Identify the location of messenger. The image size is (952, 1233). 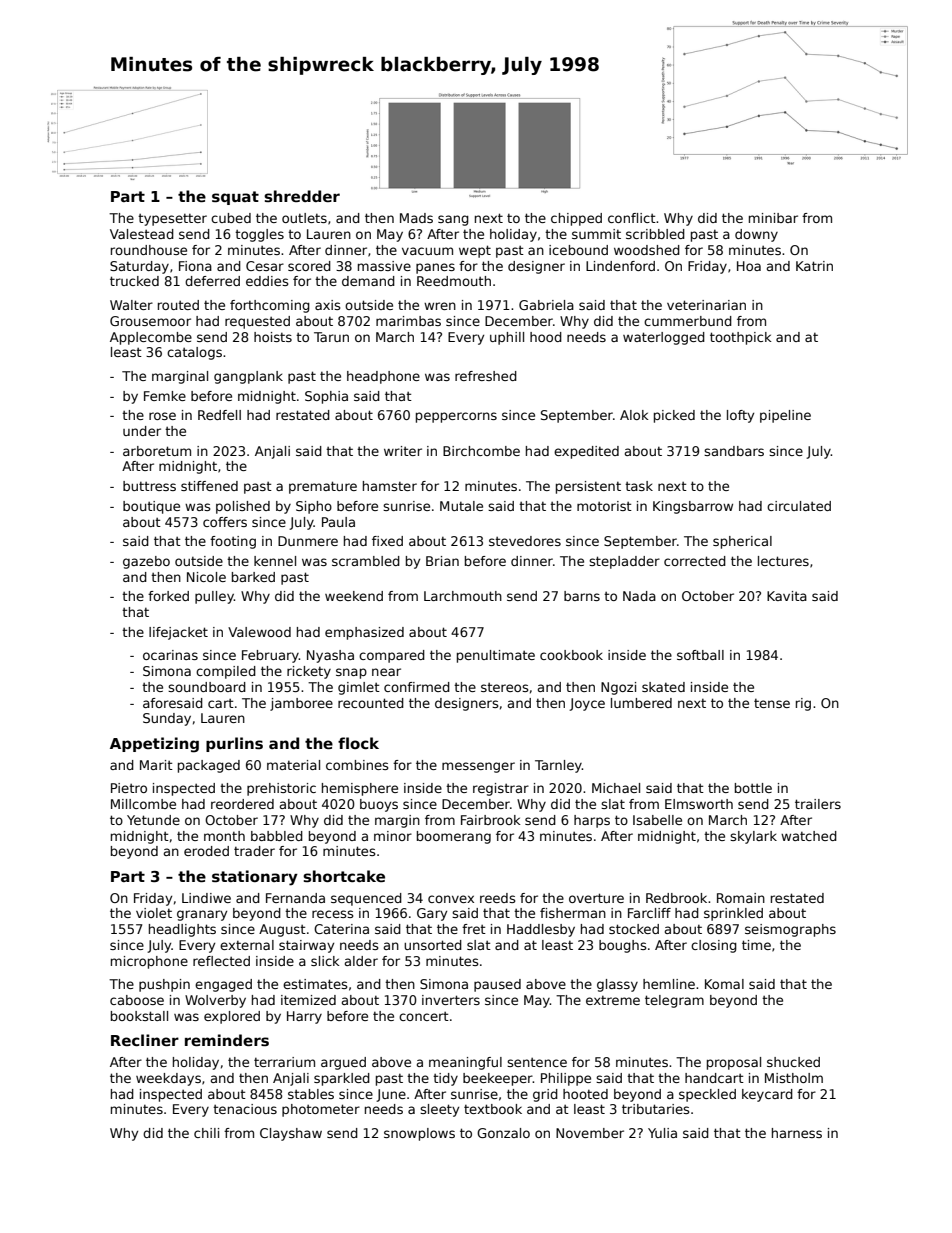
(478, 767).
